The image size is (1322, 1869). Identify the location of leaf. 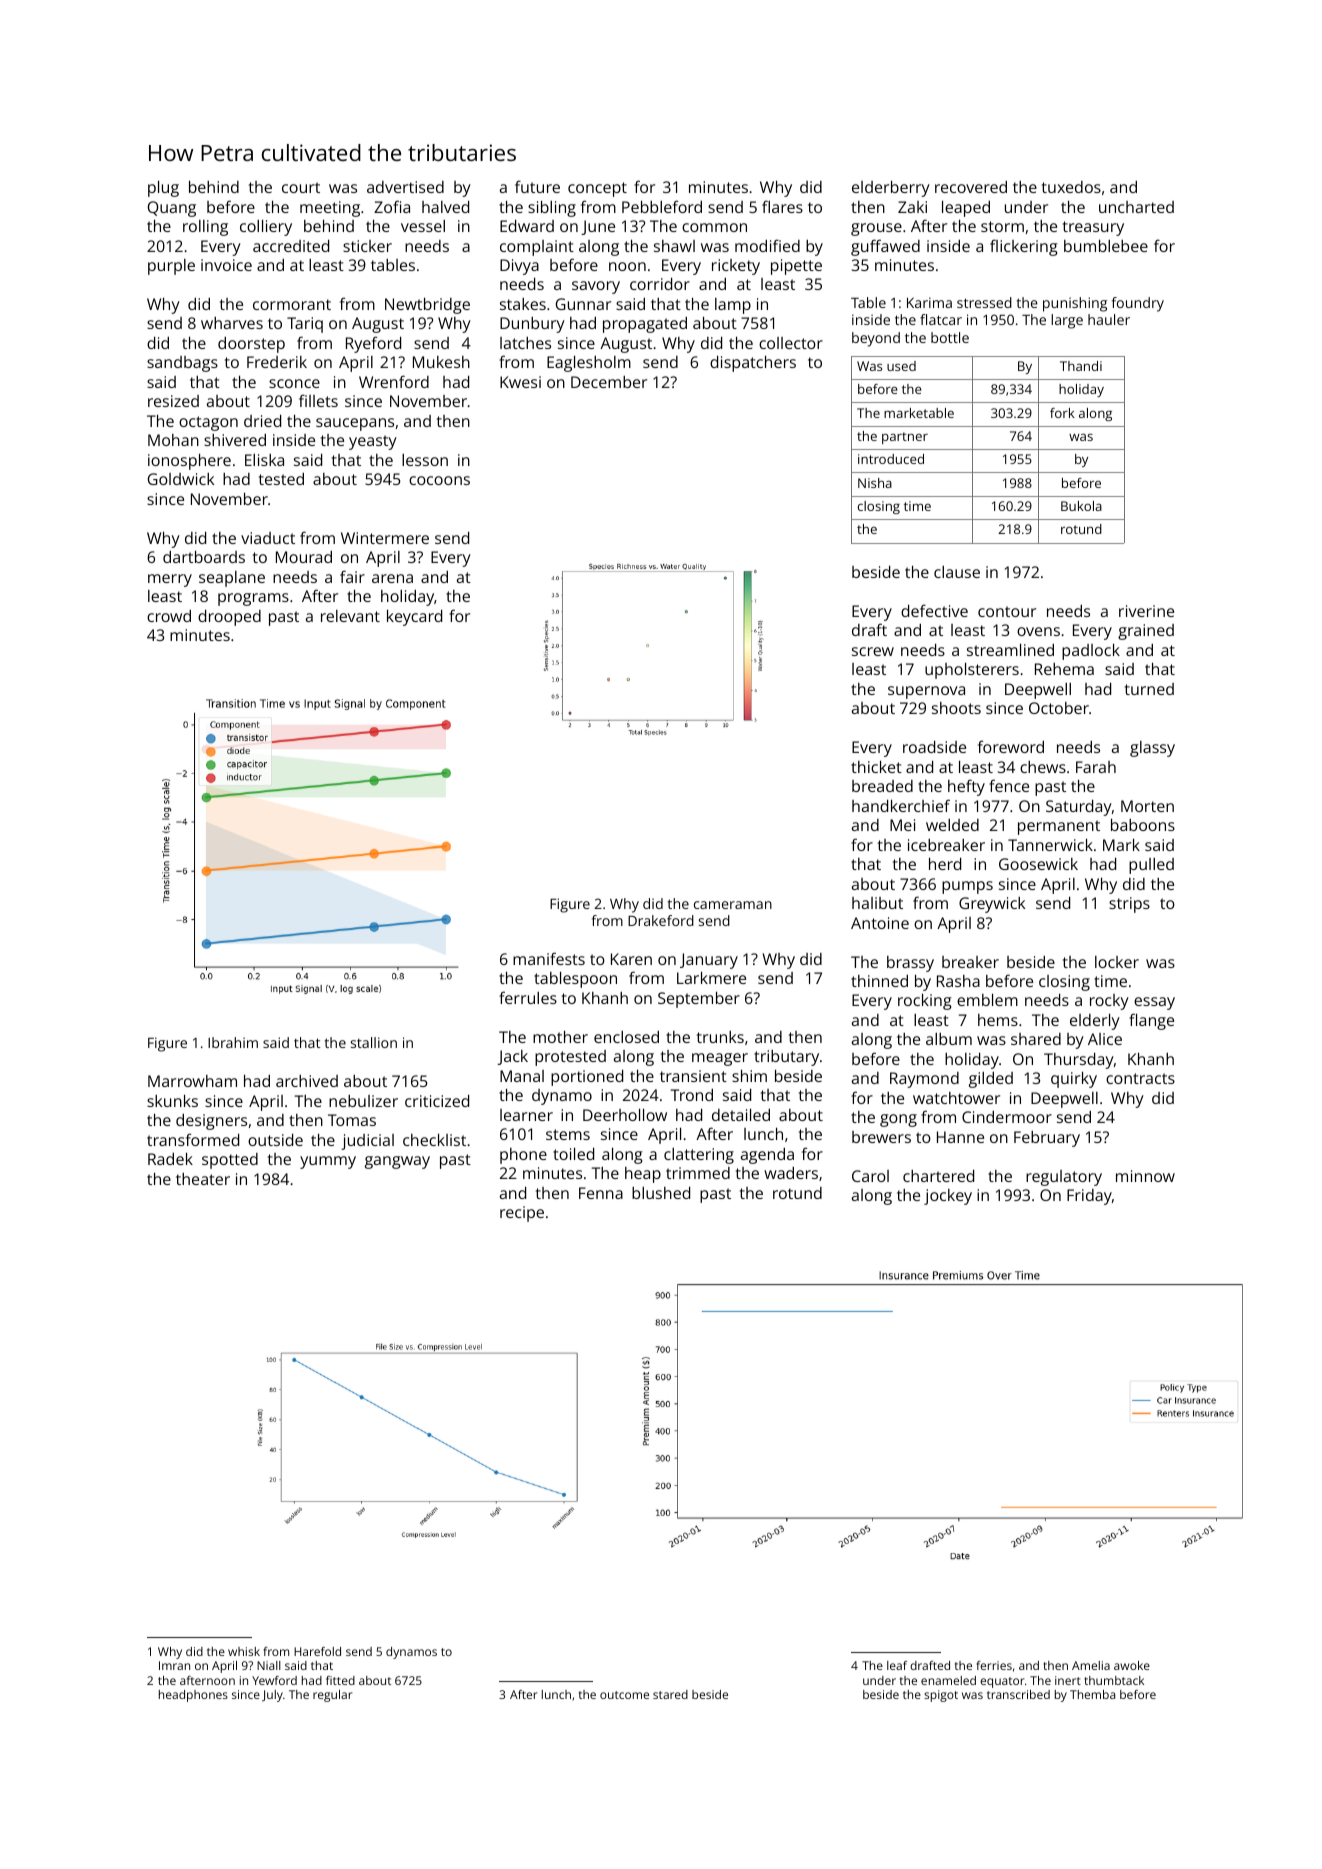
(897, 1665).
